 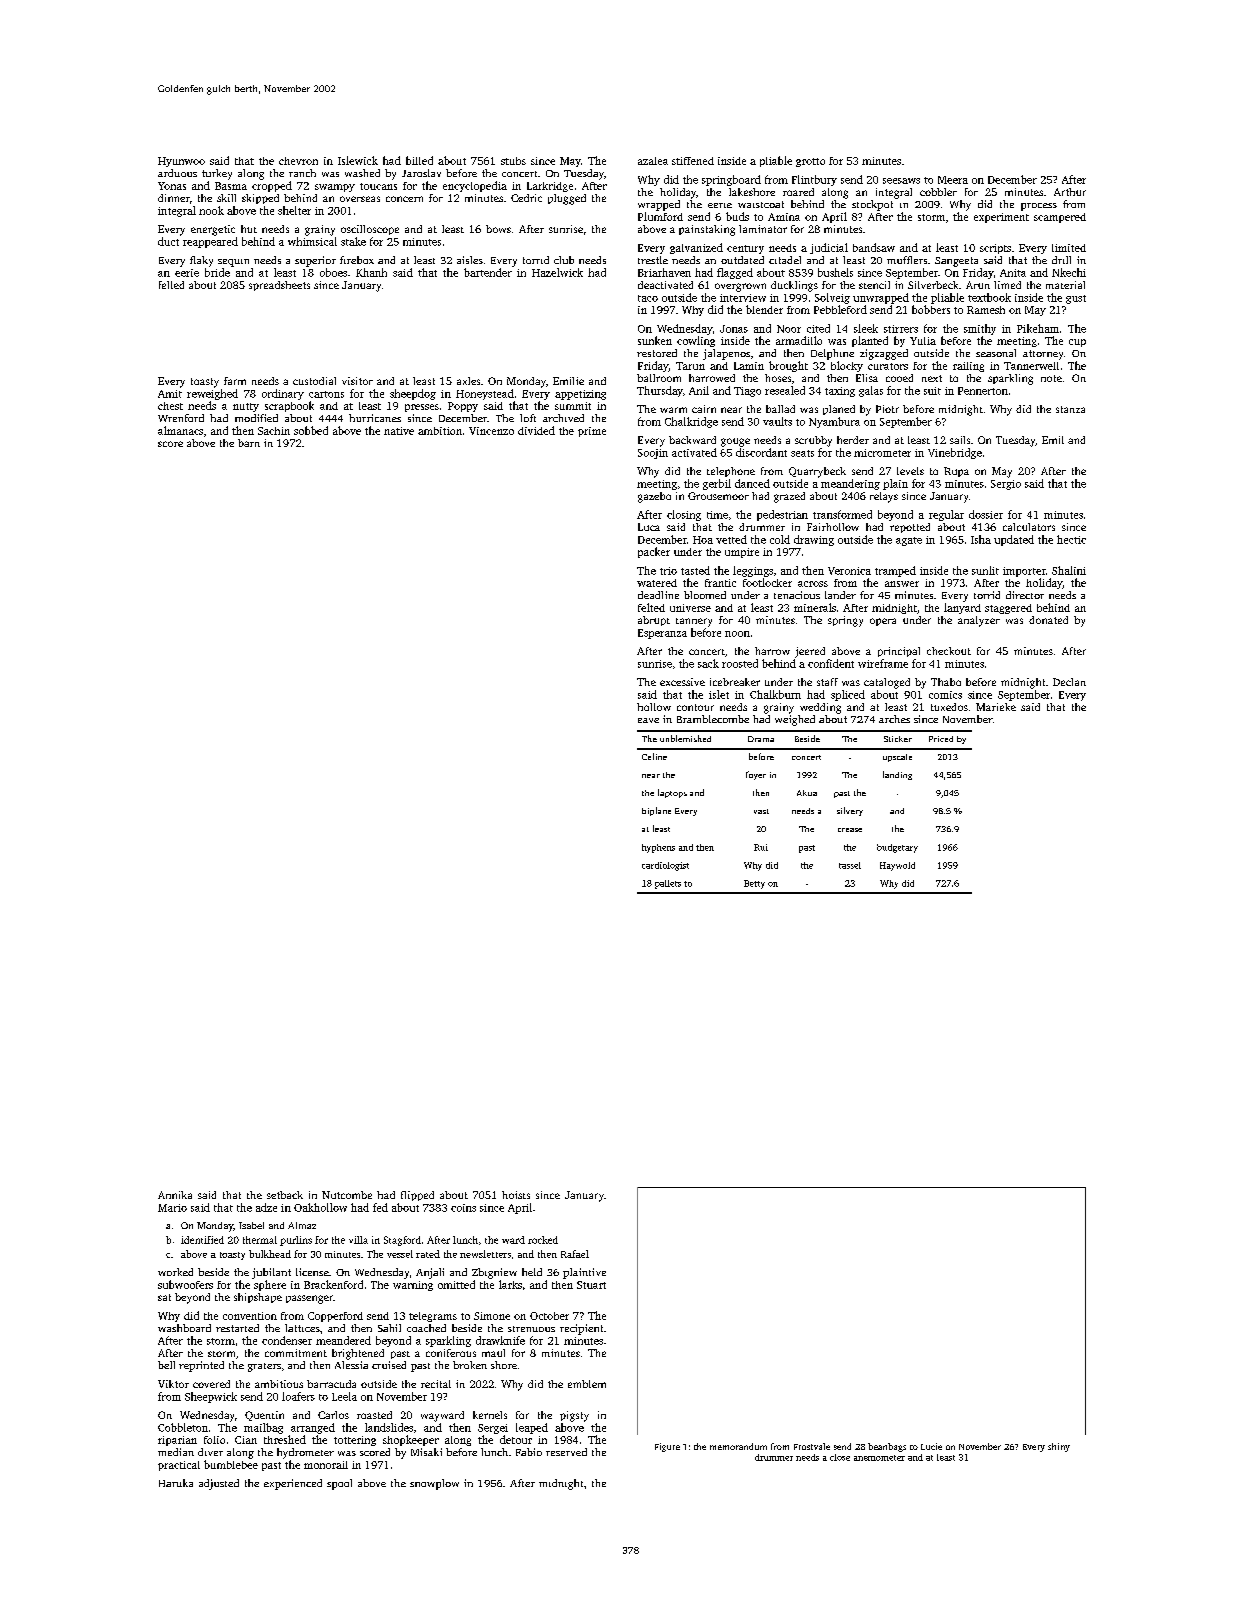 I want to click on stiffened, so click(x=693, y=161).
